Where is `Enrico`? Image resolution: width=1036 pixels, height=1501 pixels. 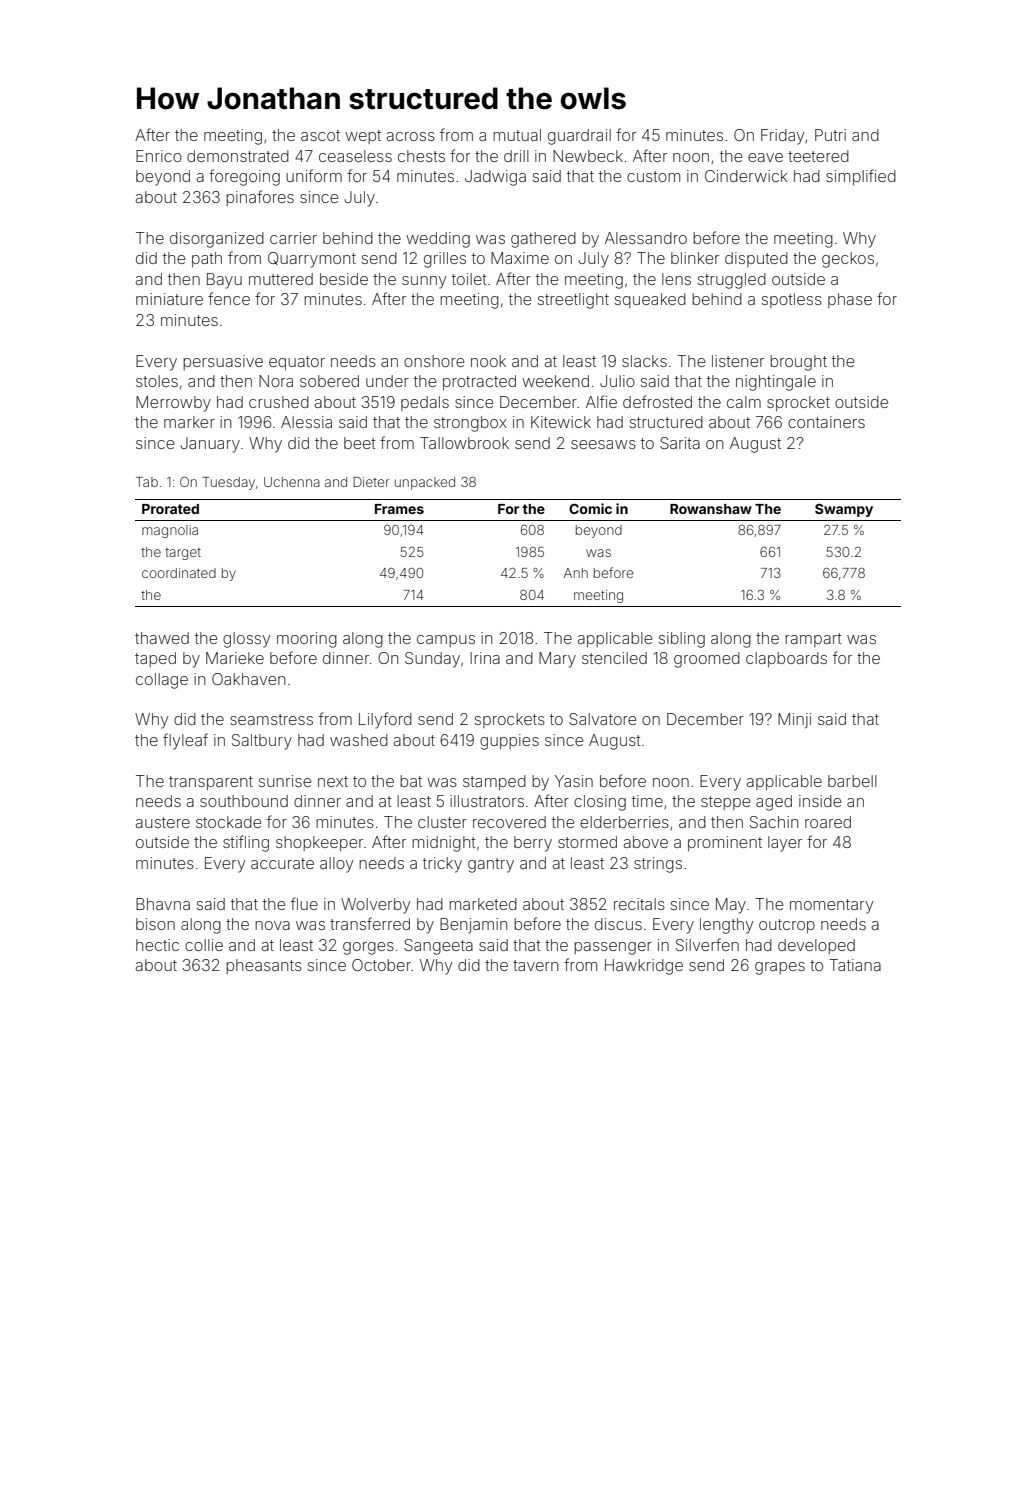 Enrico is located at coordinates (159, 156).
